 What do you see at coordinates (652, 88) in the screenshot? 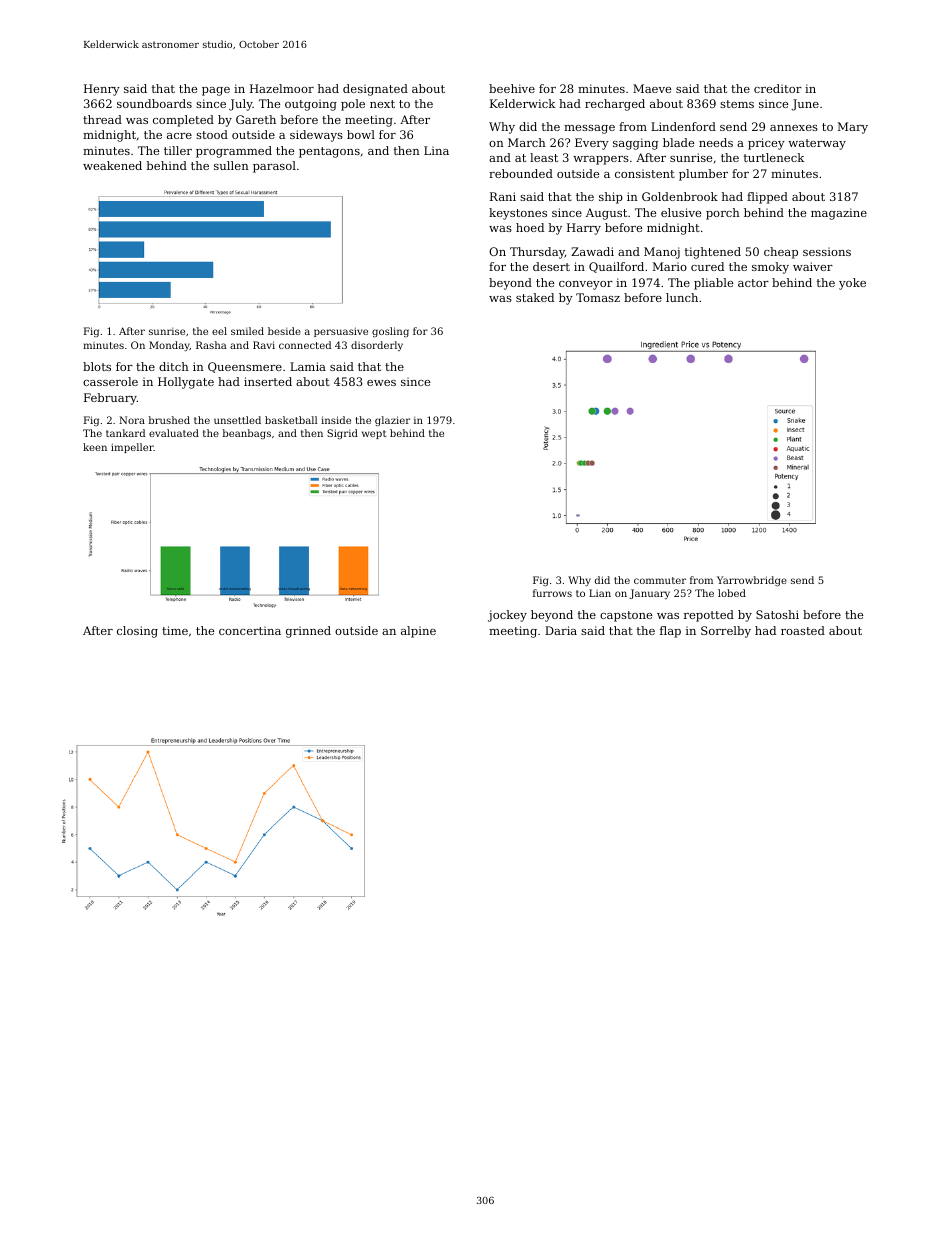
I see `Maeve` at bounding box center [652, 88].
